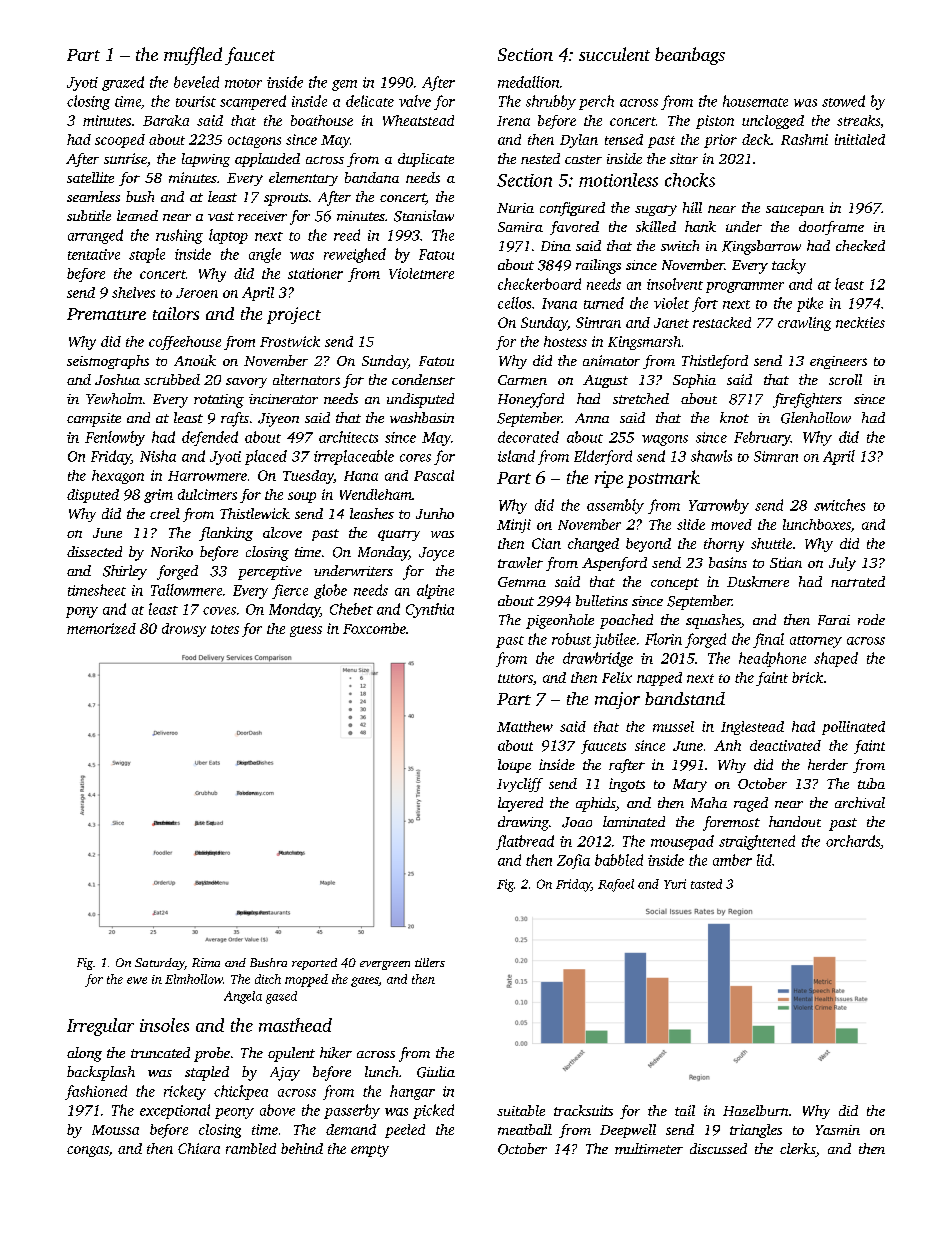  Describe the element at coordinates (732, 860) in the screenshot. I see `amber` at that location.
